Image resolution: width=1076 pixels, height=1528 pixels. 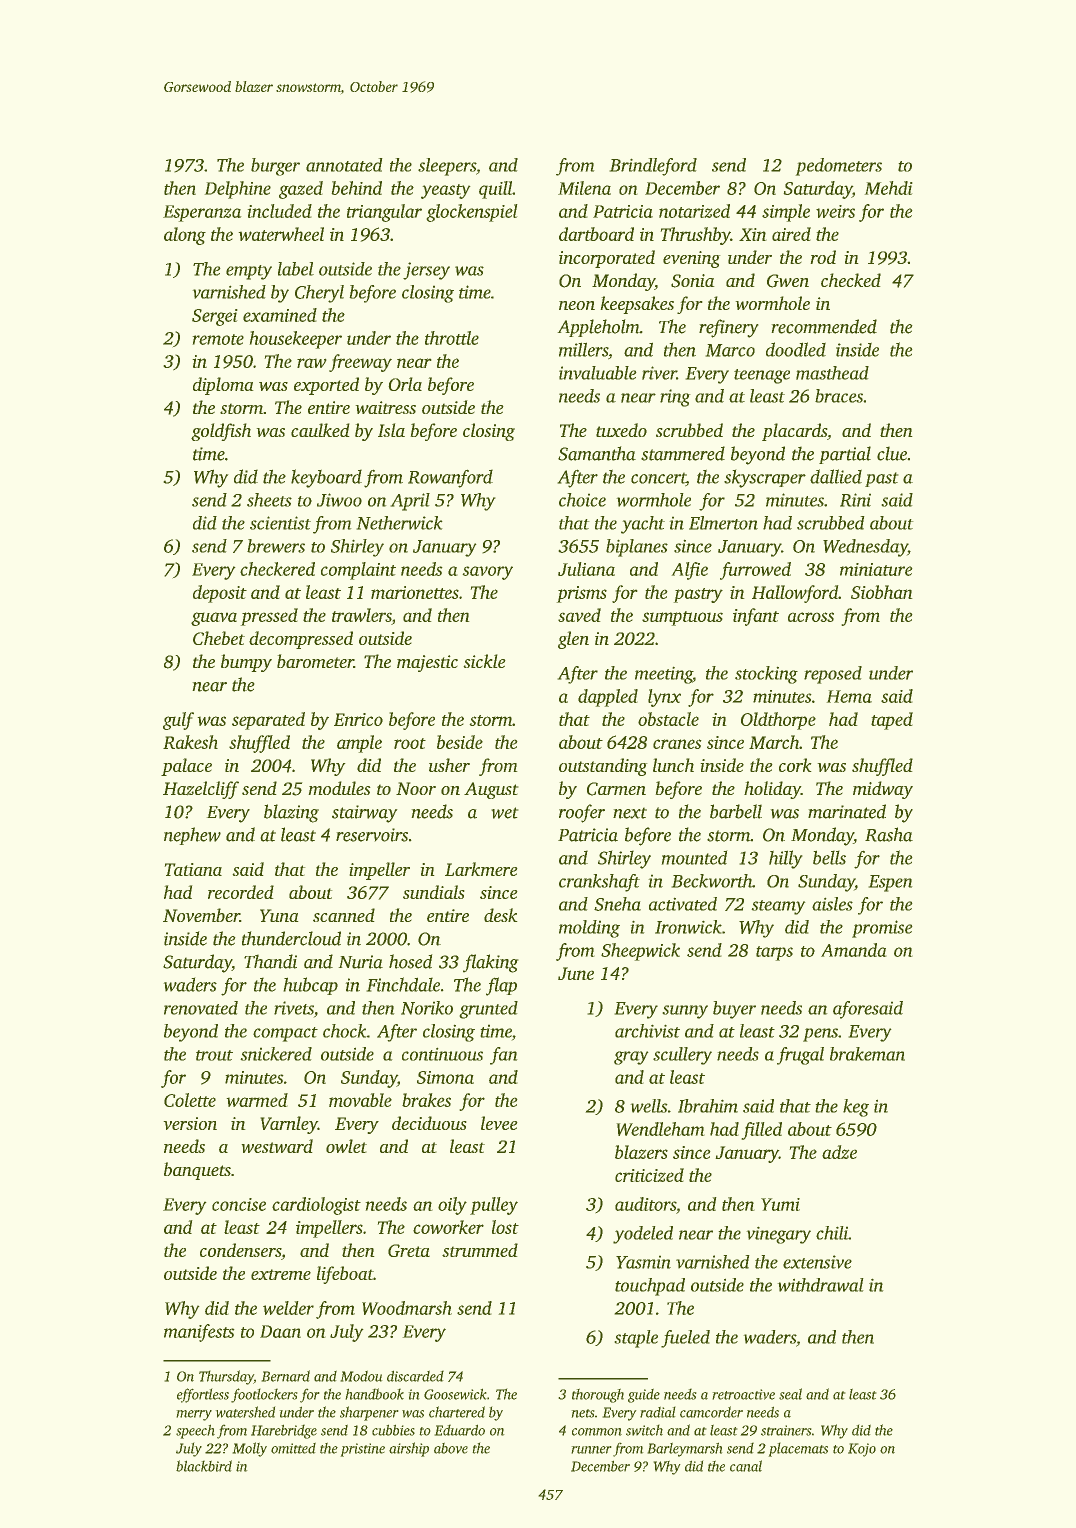 What do you see at coordinates (591, 1450) in the page?
I see `runner` at bounding box center [591, 1450].
